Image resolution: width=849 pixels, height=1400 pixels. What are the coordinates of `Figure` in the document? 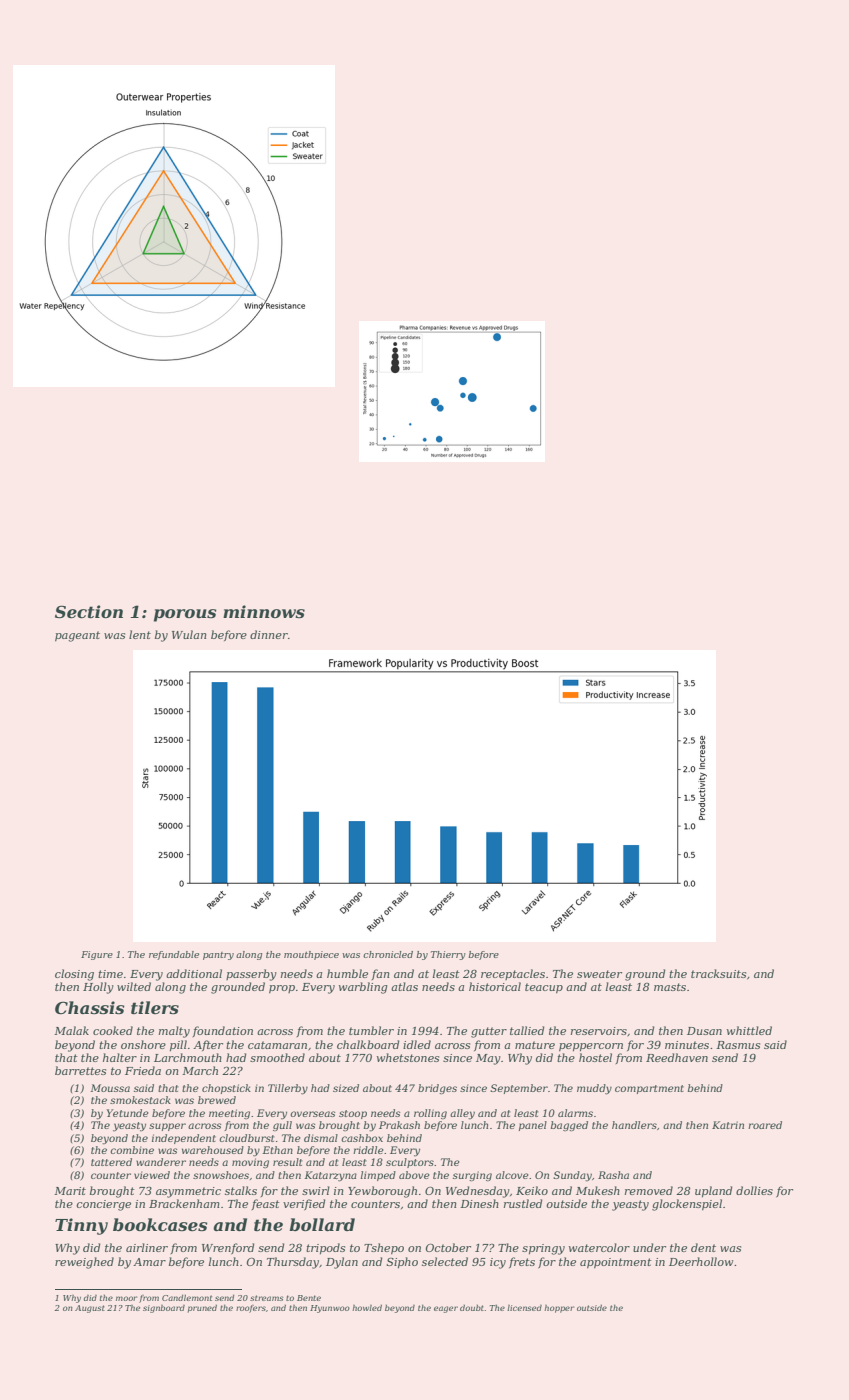 It's located at (97, 955).
